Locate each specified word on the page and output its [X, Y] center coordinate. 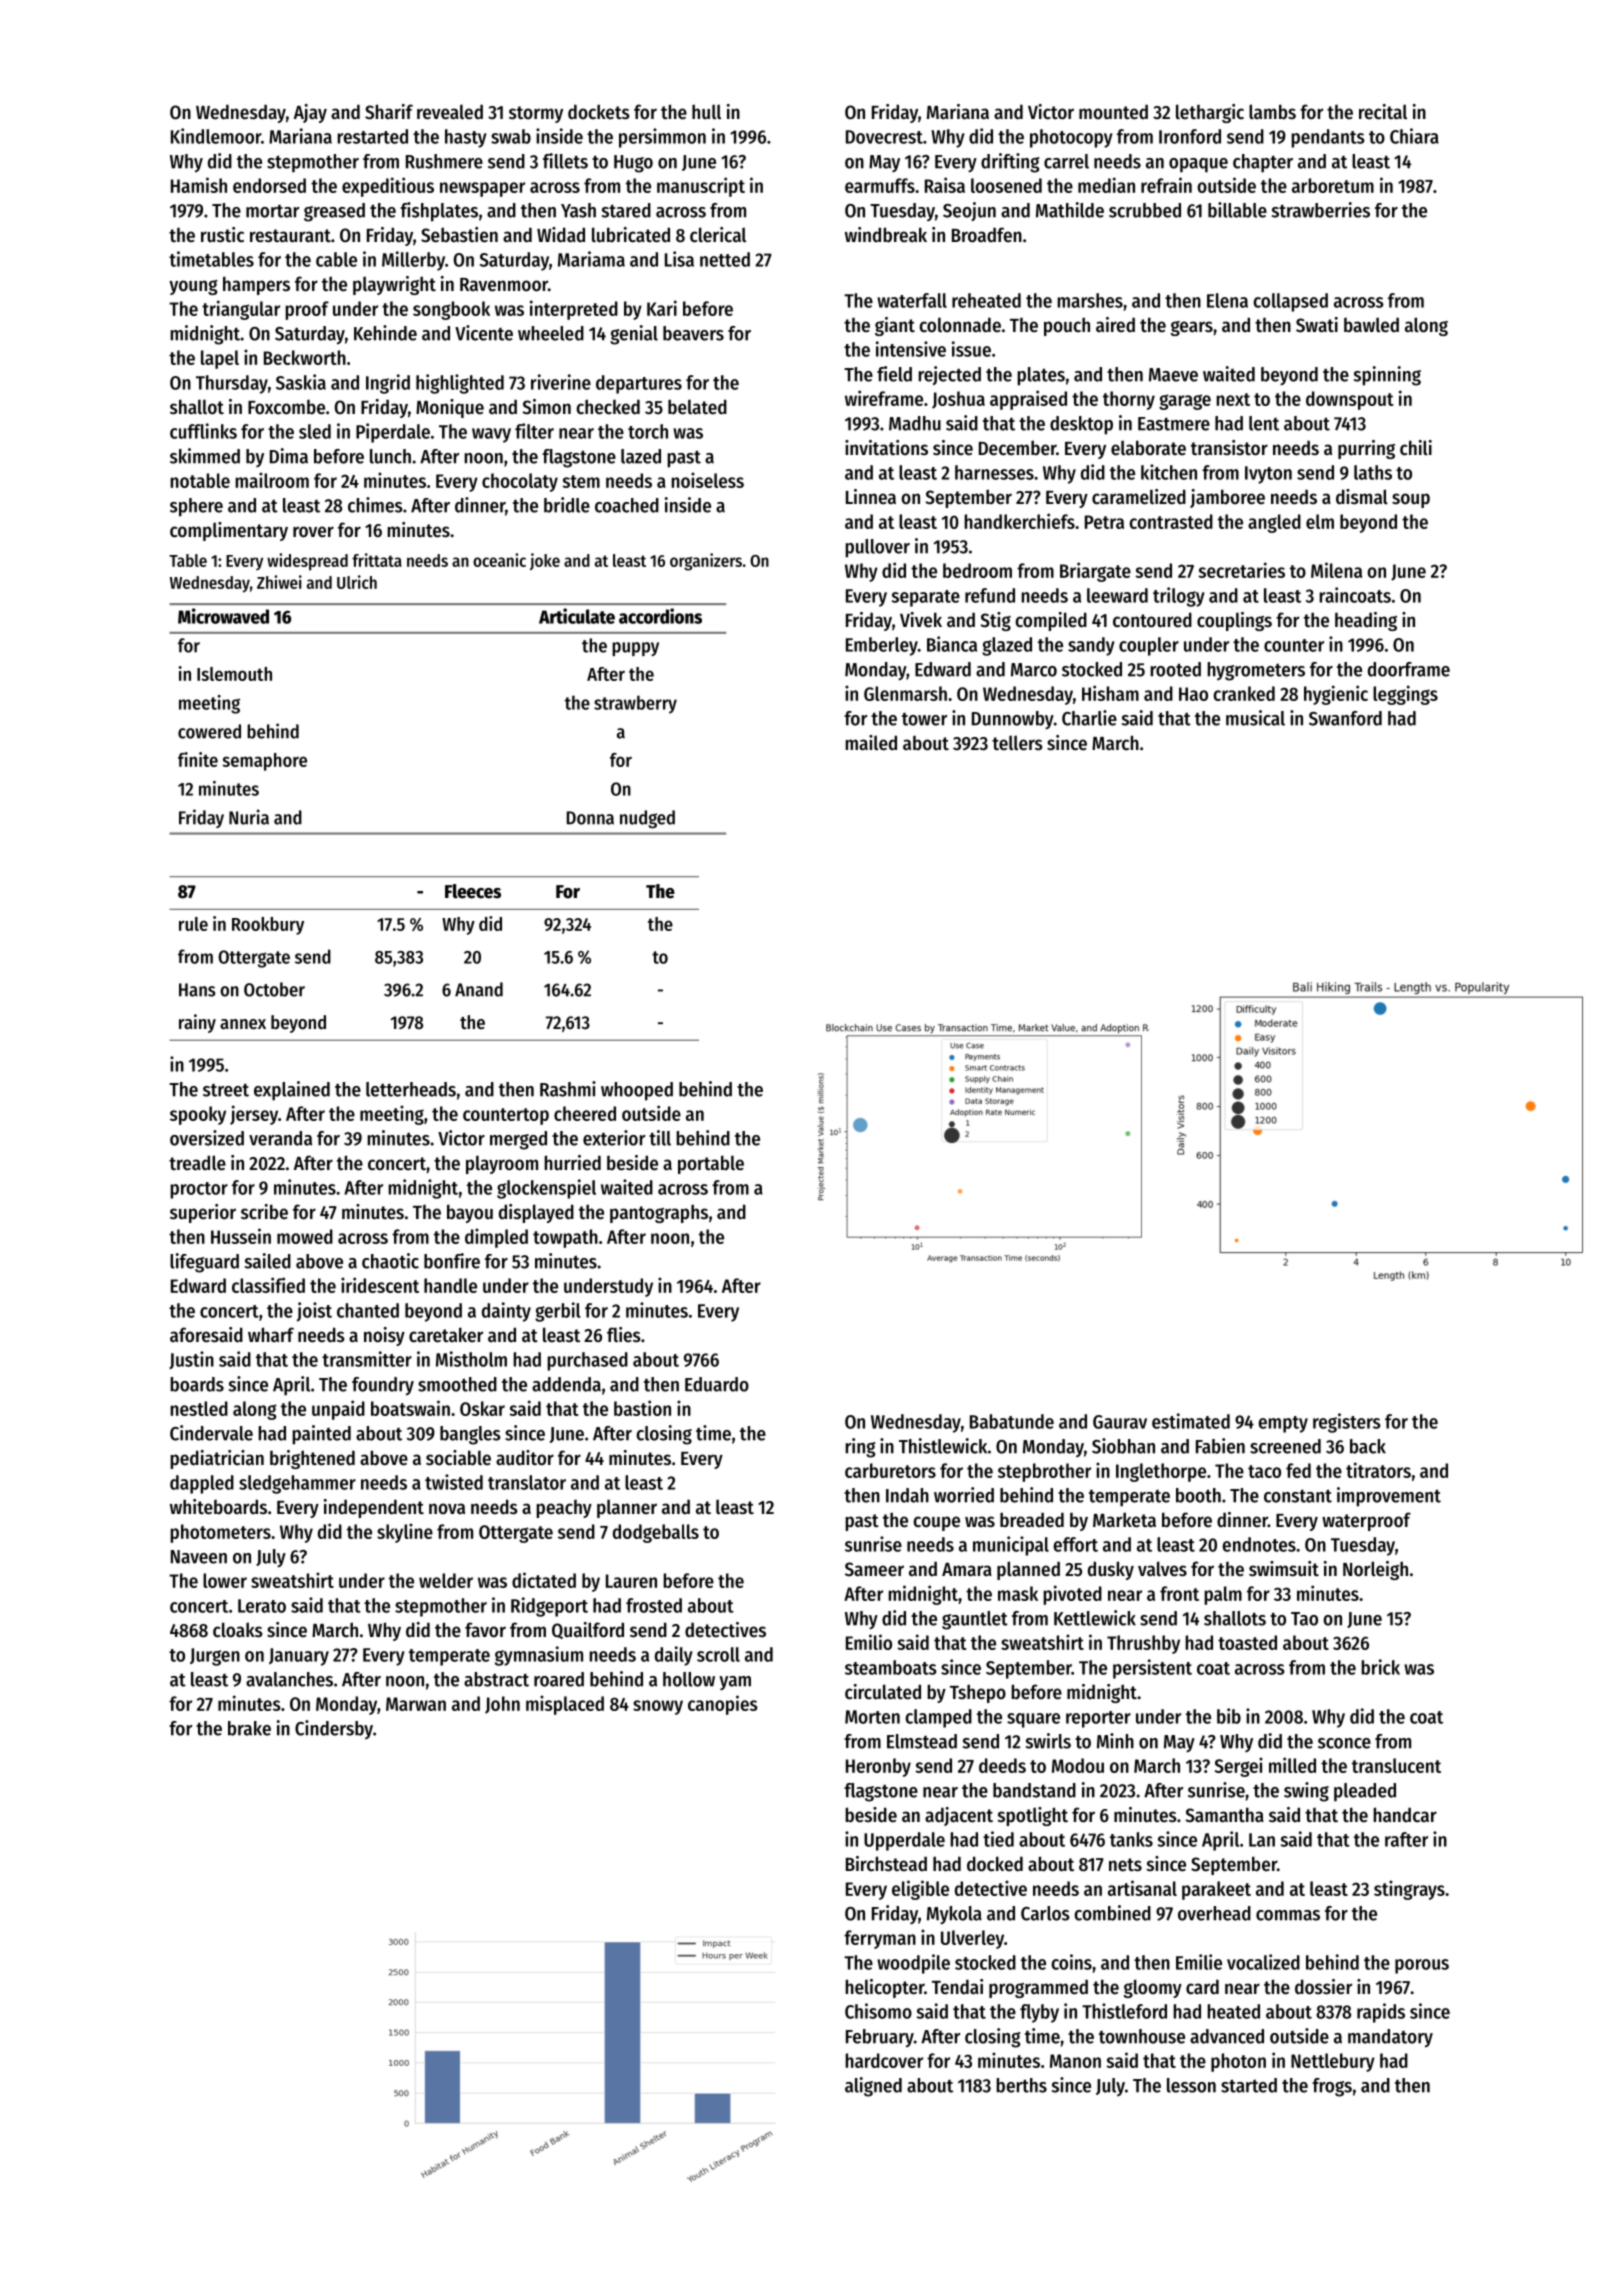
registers [1347, 1423]
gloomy [1153, 1988]
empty [1283, 1424]
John [502, 1705]
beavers [693, 333]
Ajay [310, 113]
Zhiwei [279, 582]
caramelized [1139, 497]
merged [518, 1140]
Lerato [262, 1606]
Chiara [1414, 136]
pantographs [659, 1213]
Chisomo [878, 2011]
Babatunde [1012, 1421]
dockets [599, 112]
